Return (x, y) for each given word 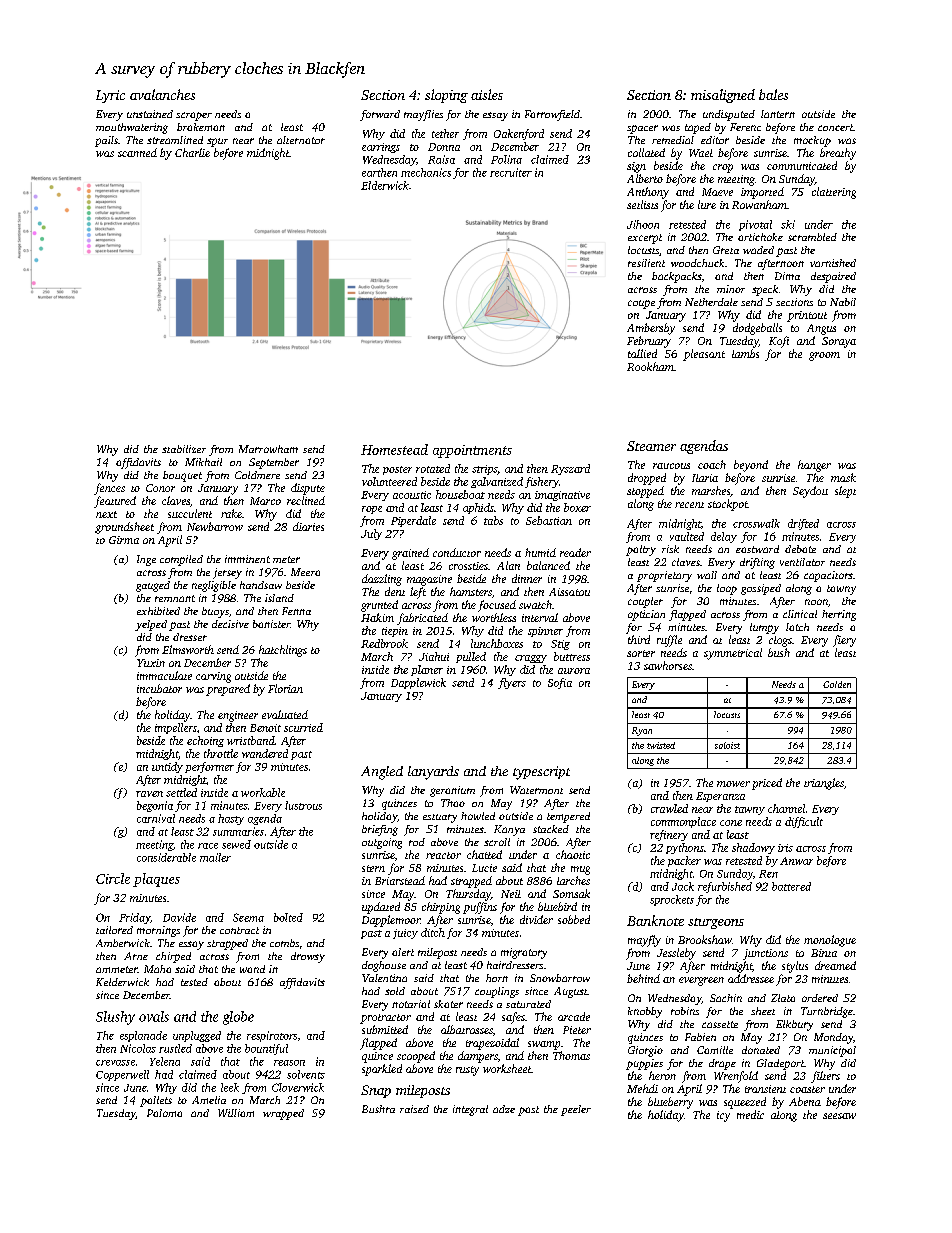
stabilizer (184, 449)
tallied (642, 353)
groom (824, 356)
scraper (194, 116)
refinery (669, 835)
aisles (487, 94)
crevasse (115, 1063)
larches (573, 880)
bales (773, 94)
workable (263, 792)
